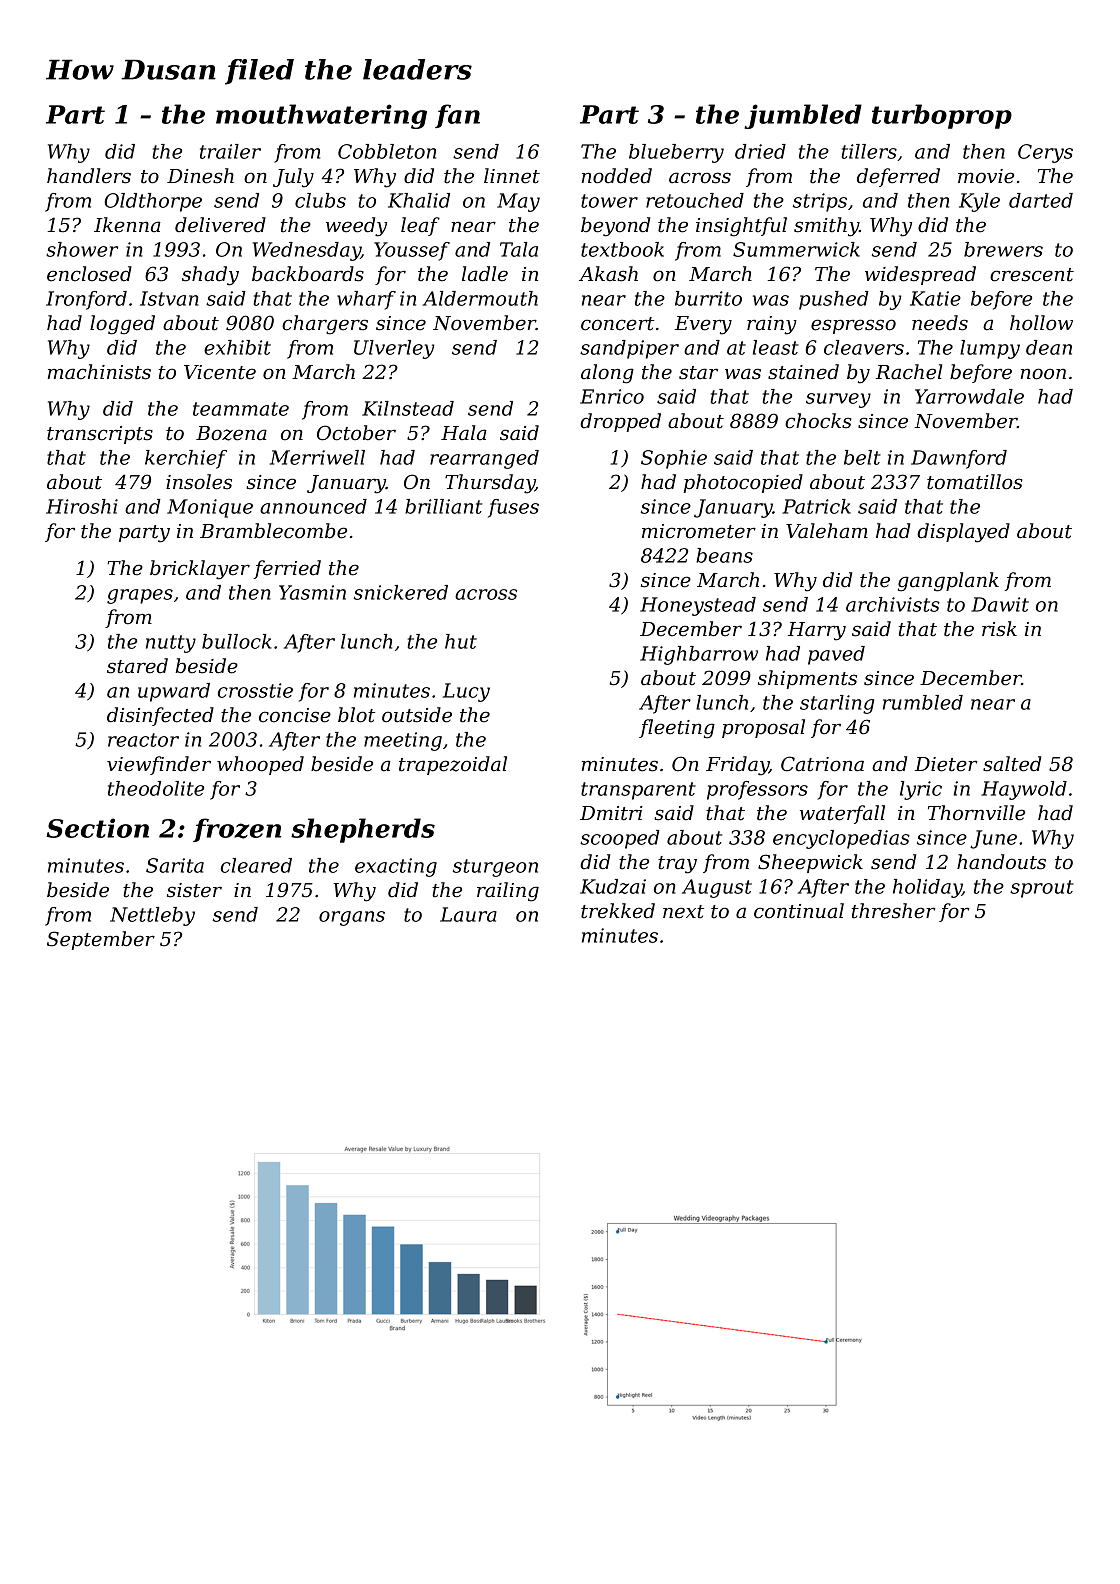 Image resolution: width=1120 pixels, height=1584 pixels. What do you see at coordinates (921, 790) in the image?
I see `lyric` at bounding box center [921, 790].
